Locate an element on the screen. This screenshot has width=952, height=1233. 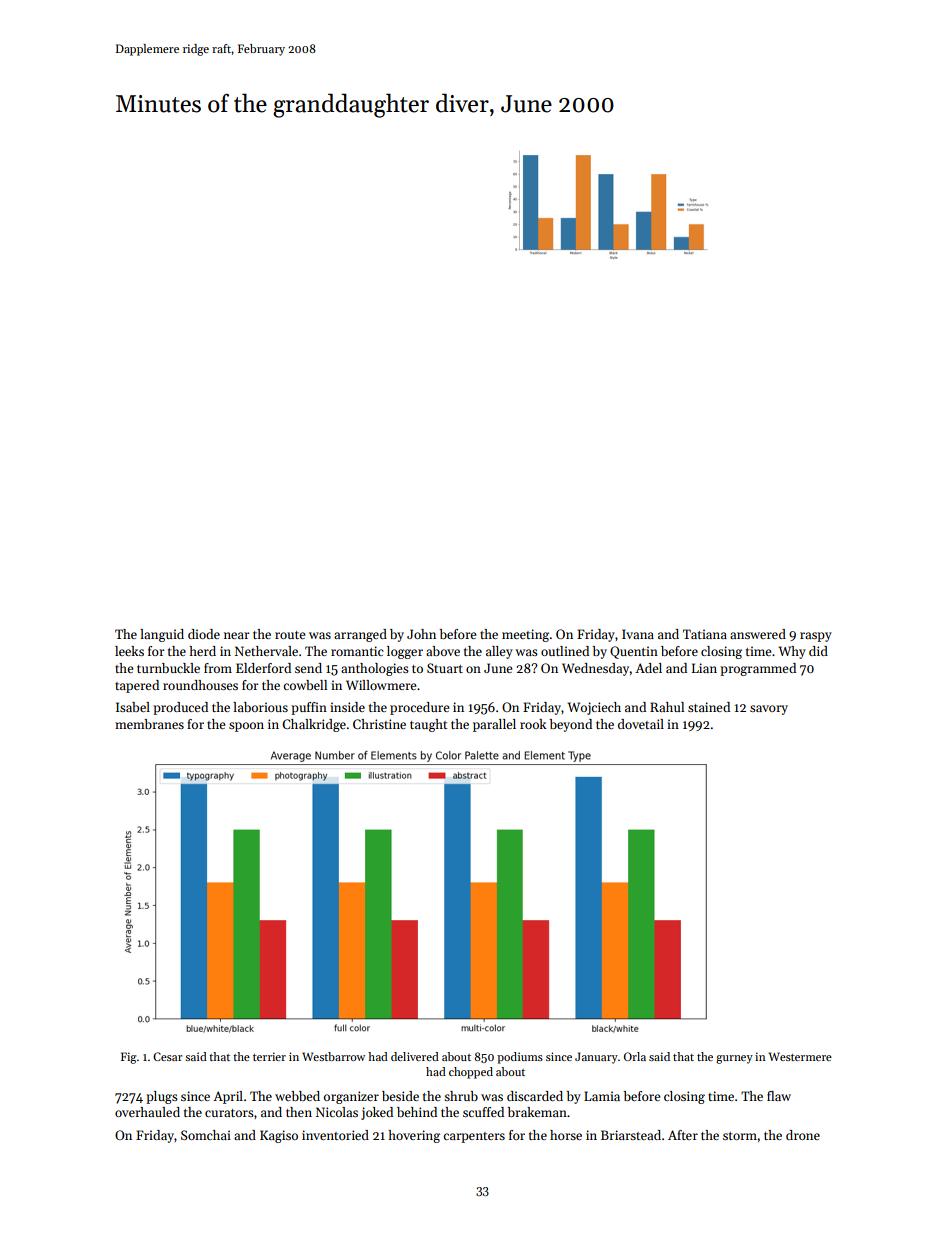
languid is located at coordinates (162, 635).
